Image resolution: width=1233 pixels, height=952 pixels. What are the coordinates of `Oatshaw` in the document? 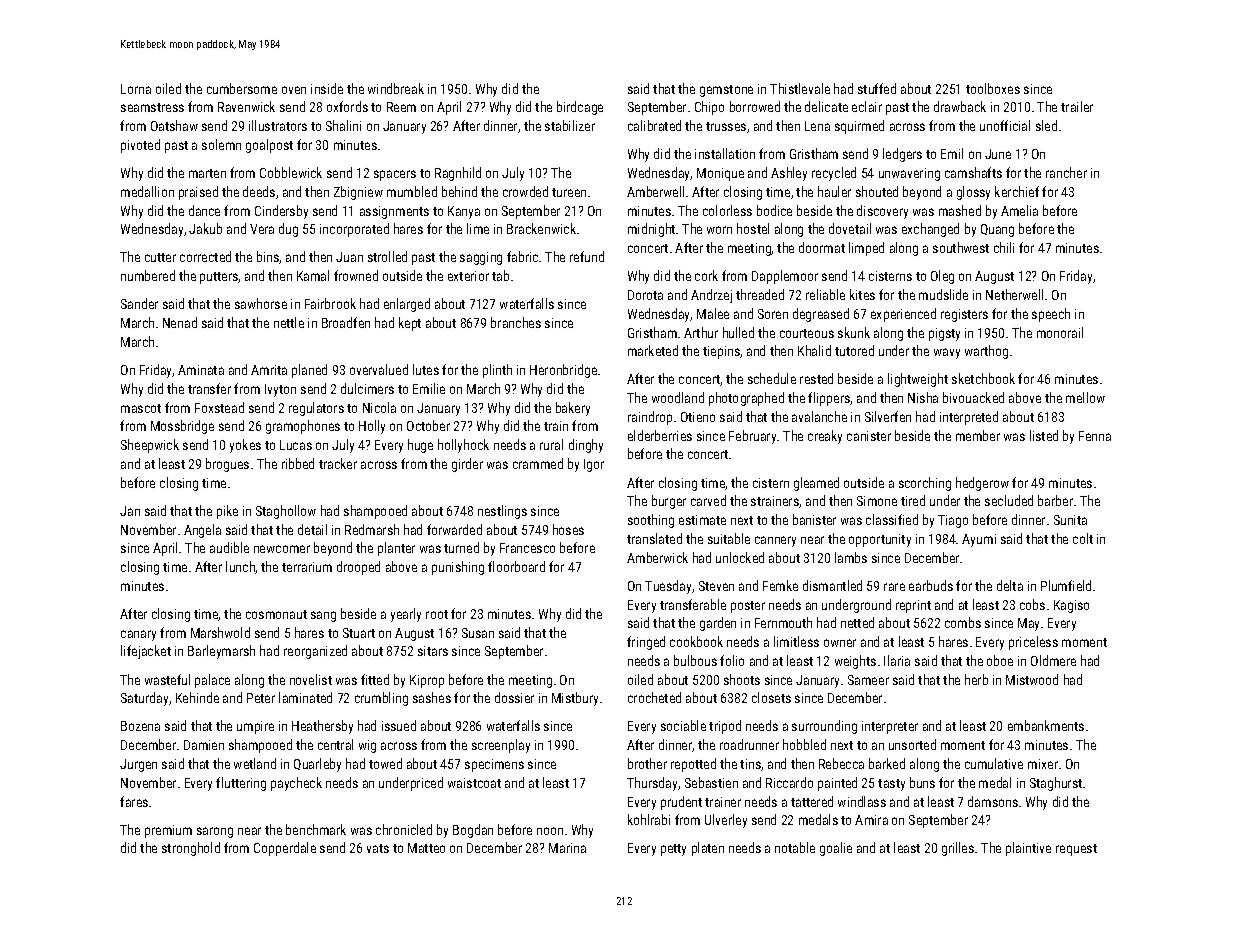 It's located at (174, 125).
